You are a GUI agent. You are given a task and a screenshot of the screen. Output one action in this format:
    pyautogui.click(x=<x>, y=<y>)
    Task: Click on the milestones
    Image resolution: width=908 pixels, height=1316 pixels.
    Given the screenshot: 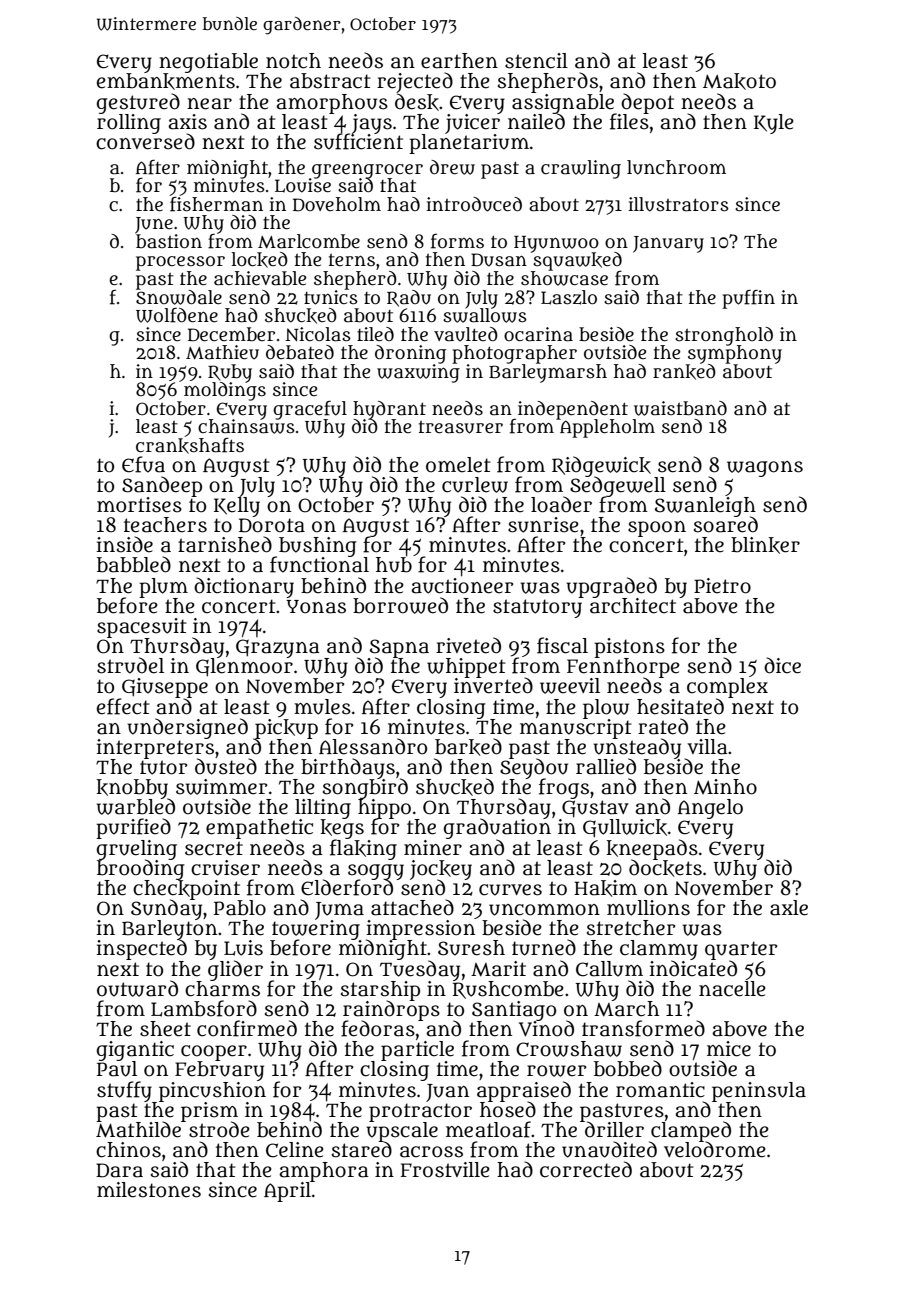 What is the action you would take?
    pyautogui.click(x=149, y=1190)
